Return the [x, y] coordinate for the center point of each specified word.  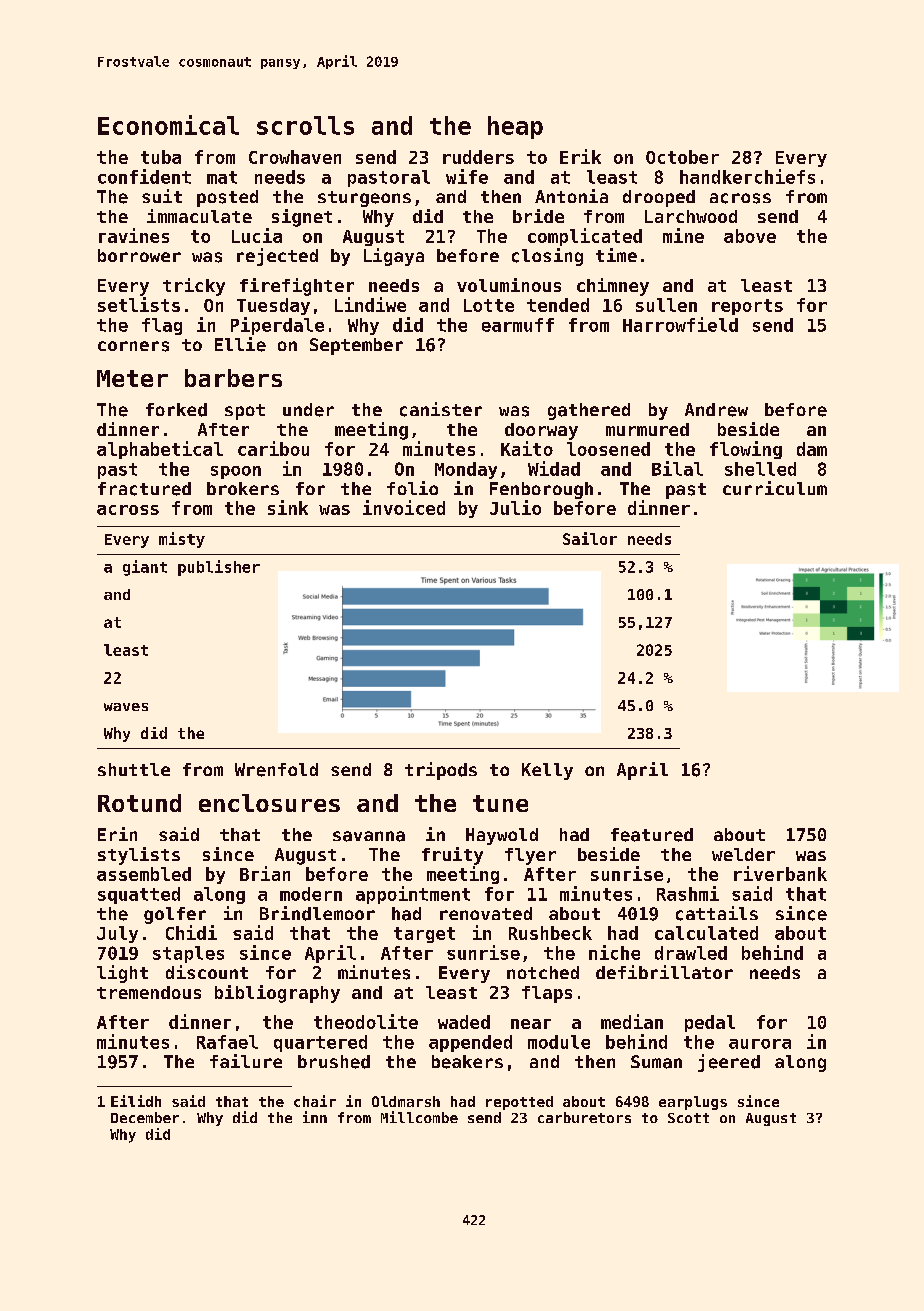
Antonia [571, 196]
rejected [277, 257]
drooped [659, 198]
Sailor [590, 538]
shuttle [134, 769]
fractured [144, 489]
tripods [441, 771]
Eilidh [136, 1101]
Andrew [716, 410]
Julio [515, 507]
